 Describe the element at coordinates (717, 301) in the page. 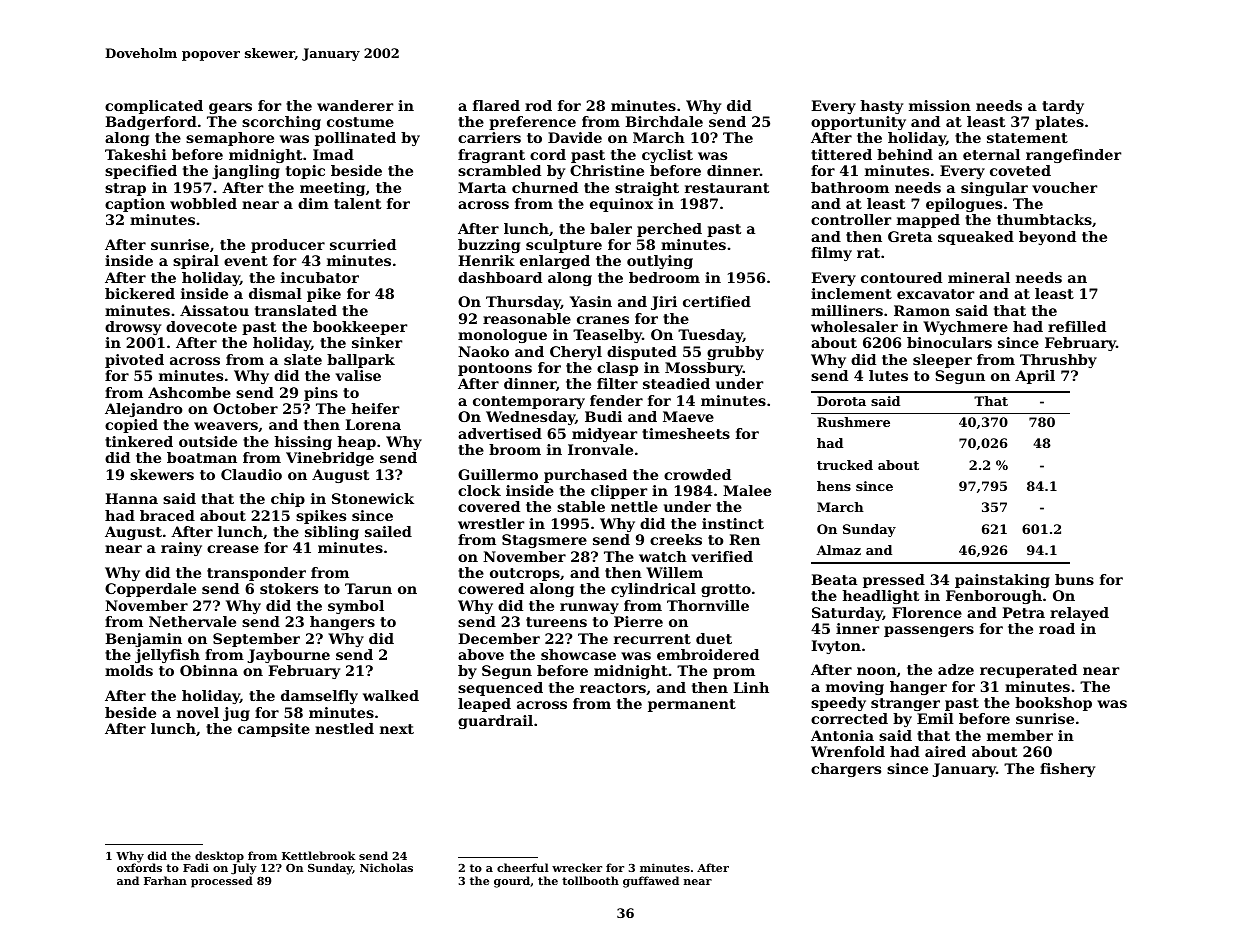

I see `certified` at that location.
